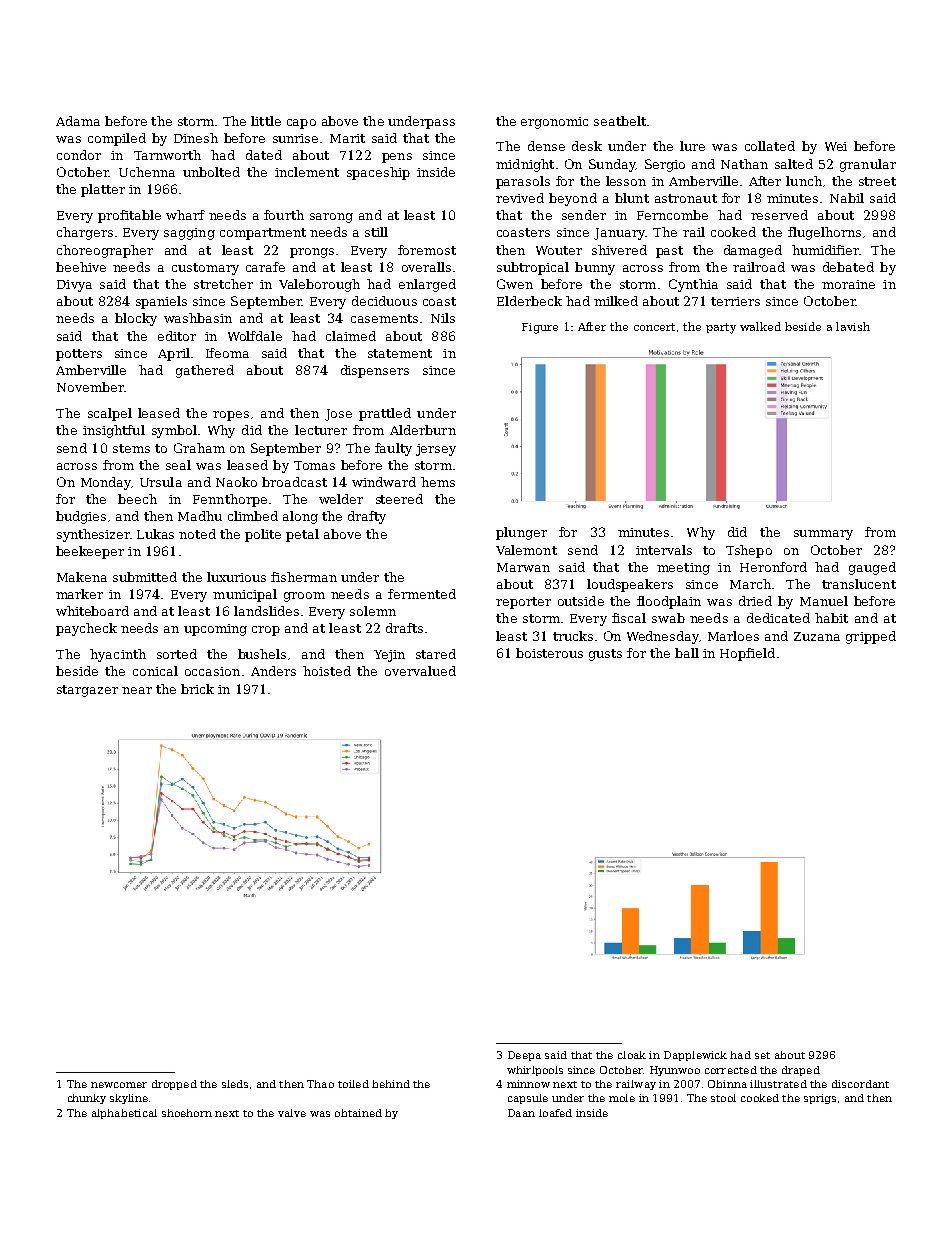 The width and height of the page is (952, 1233). What do you see at coordinates (549, 653) in the page?
I see `boisterous` at bounding box center [549, 653].
